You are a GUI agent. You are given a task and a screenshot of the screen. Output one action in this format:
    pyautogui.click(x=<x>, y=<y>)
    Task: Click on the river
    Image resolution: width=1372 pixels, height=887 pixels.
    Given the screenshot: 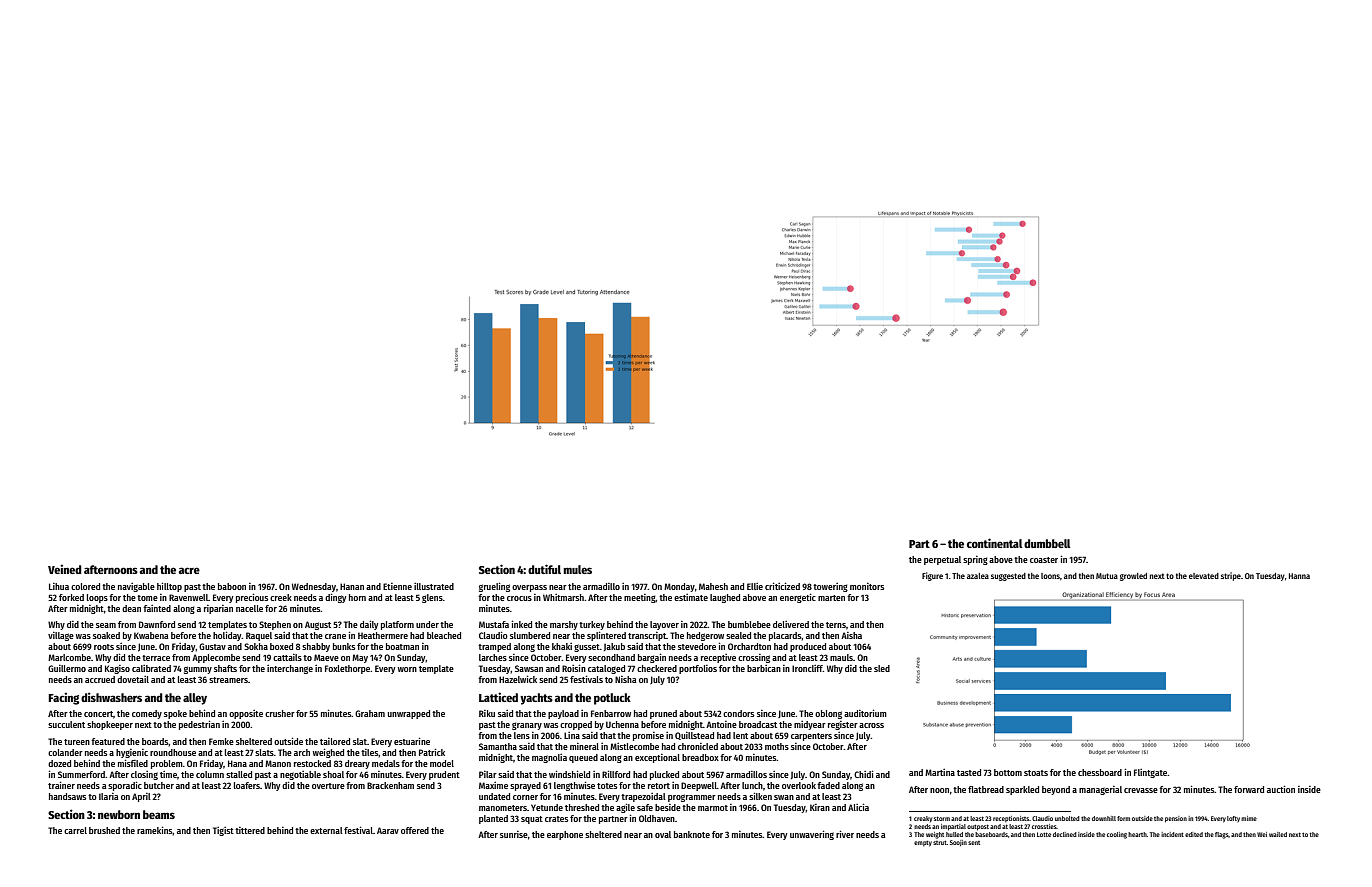 What is the action you would take?
    pyautogui.click(x=845, y=834)
